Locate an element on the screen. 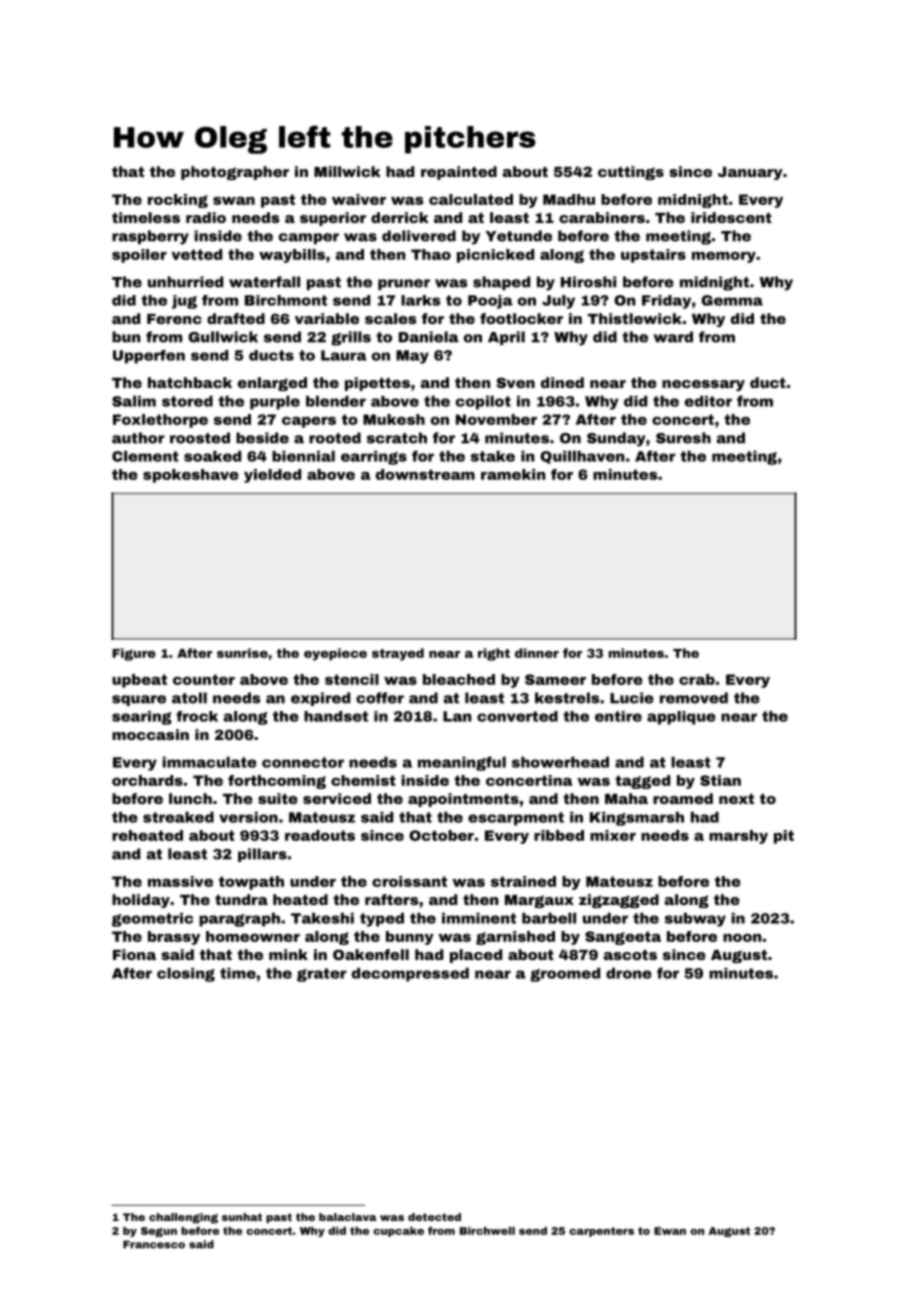  rocking is located at coordinates (178, 201).
